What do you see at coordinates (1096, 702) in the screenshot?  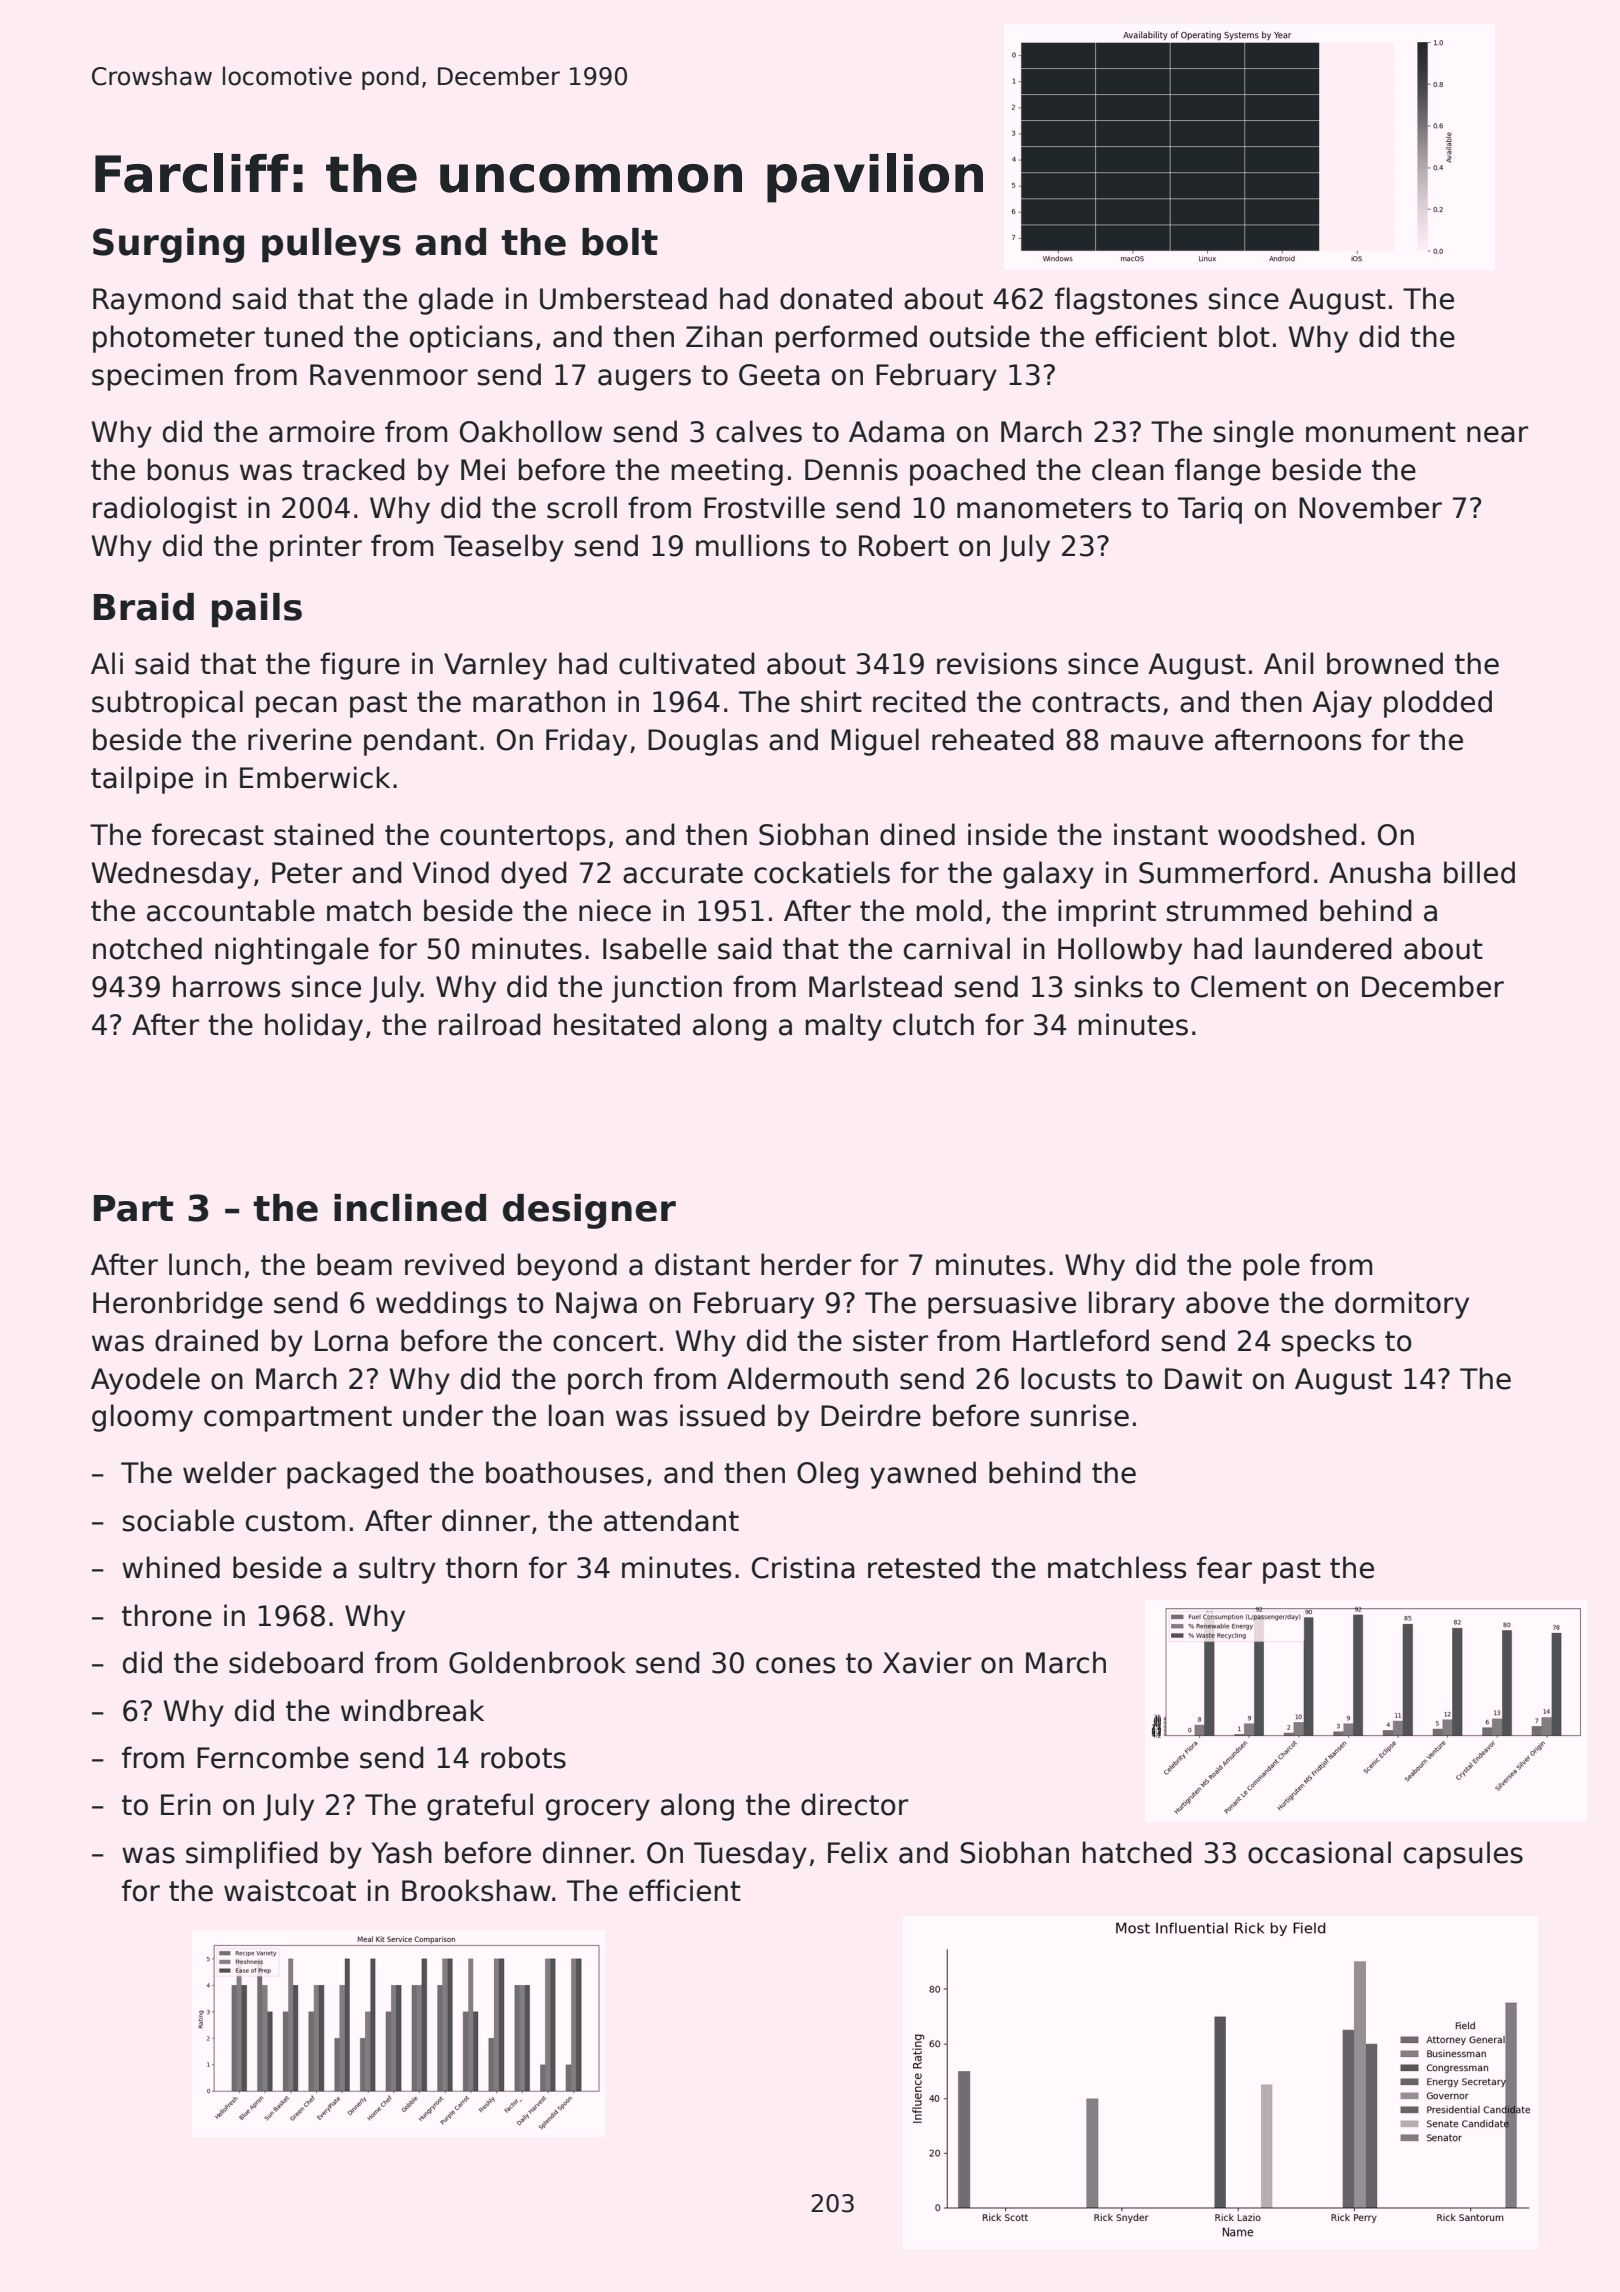 I see `contracts` at bounding box center [1096, 702].
